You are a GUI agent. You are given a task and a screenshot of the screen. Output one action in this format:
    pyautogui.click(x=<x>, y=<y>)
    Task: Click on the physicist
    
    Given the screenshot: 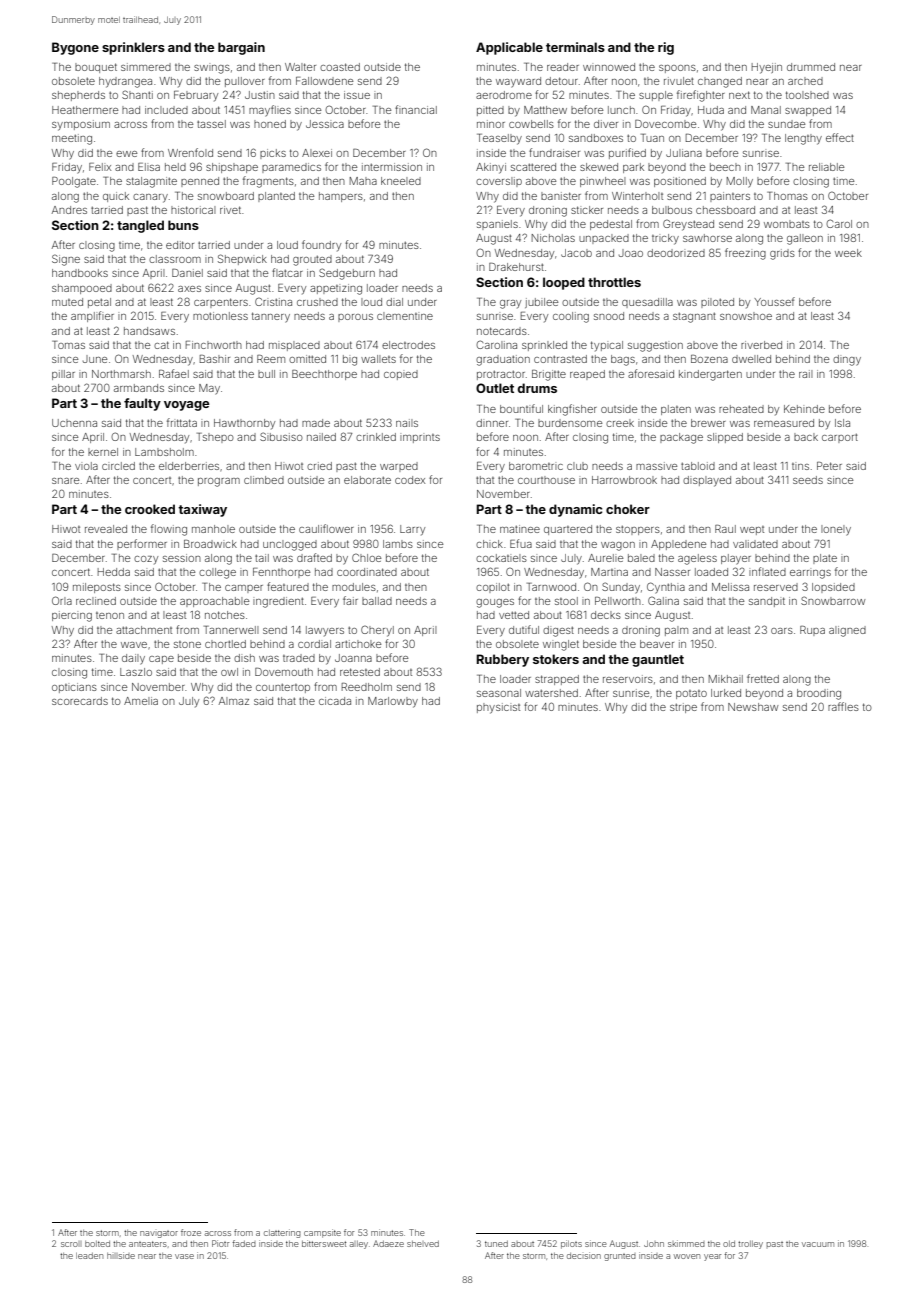 What is the action you would take?
    pyautogui.click(x=498, y=708)
